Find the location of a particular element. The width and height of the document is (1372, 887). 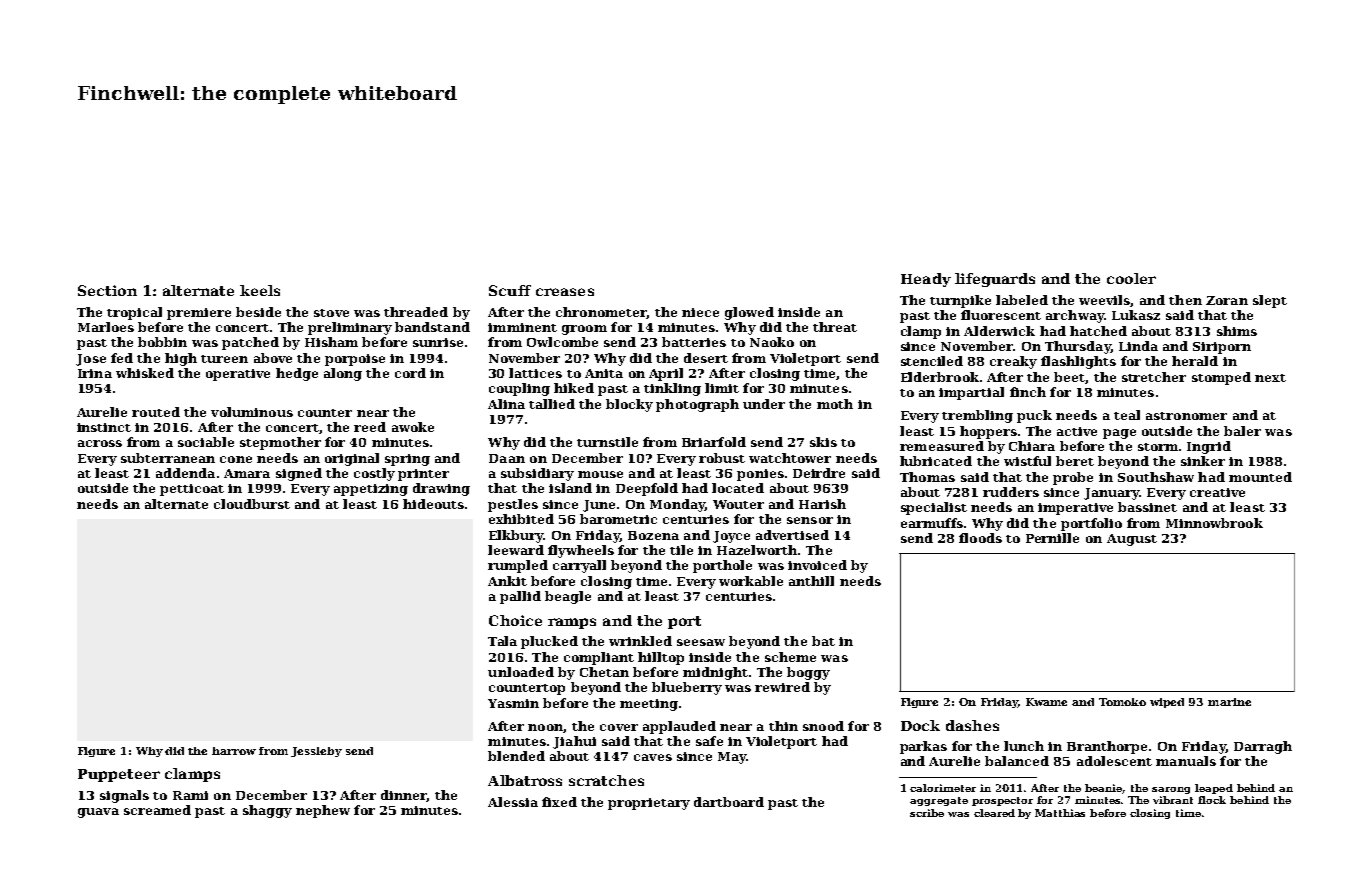

shims is located at coordinates (1237, 331).
